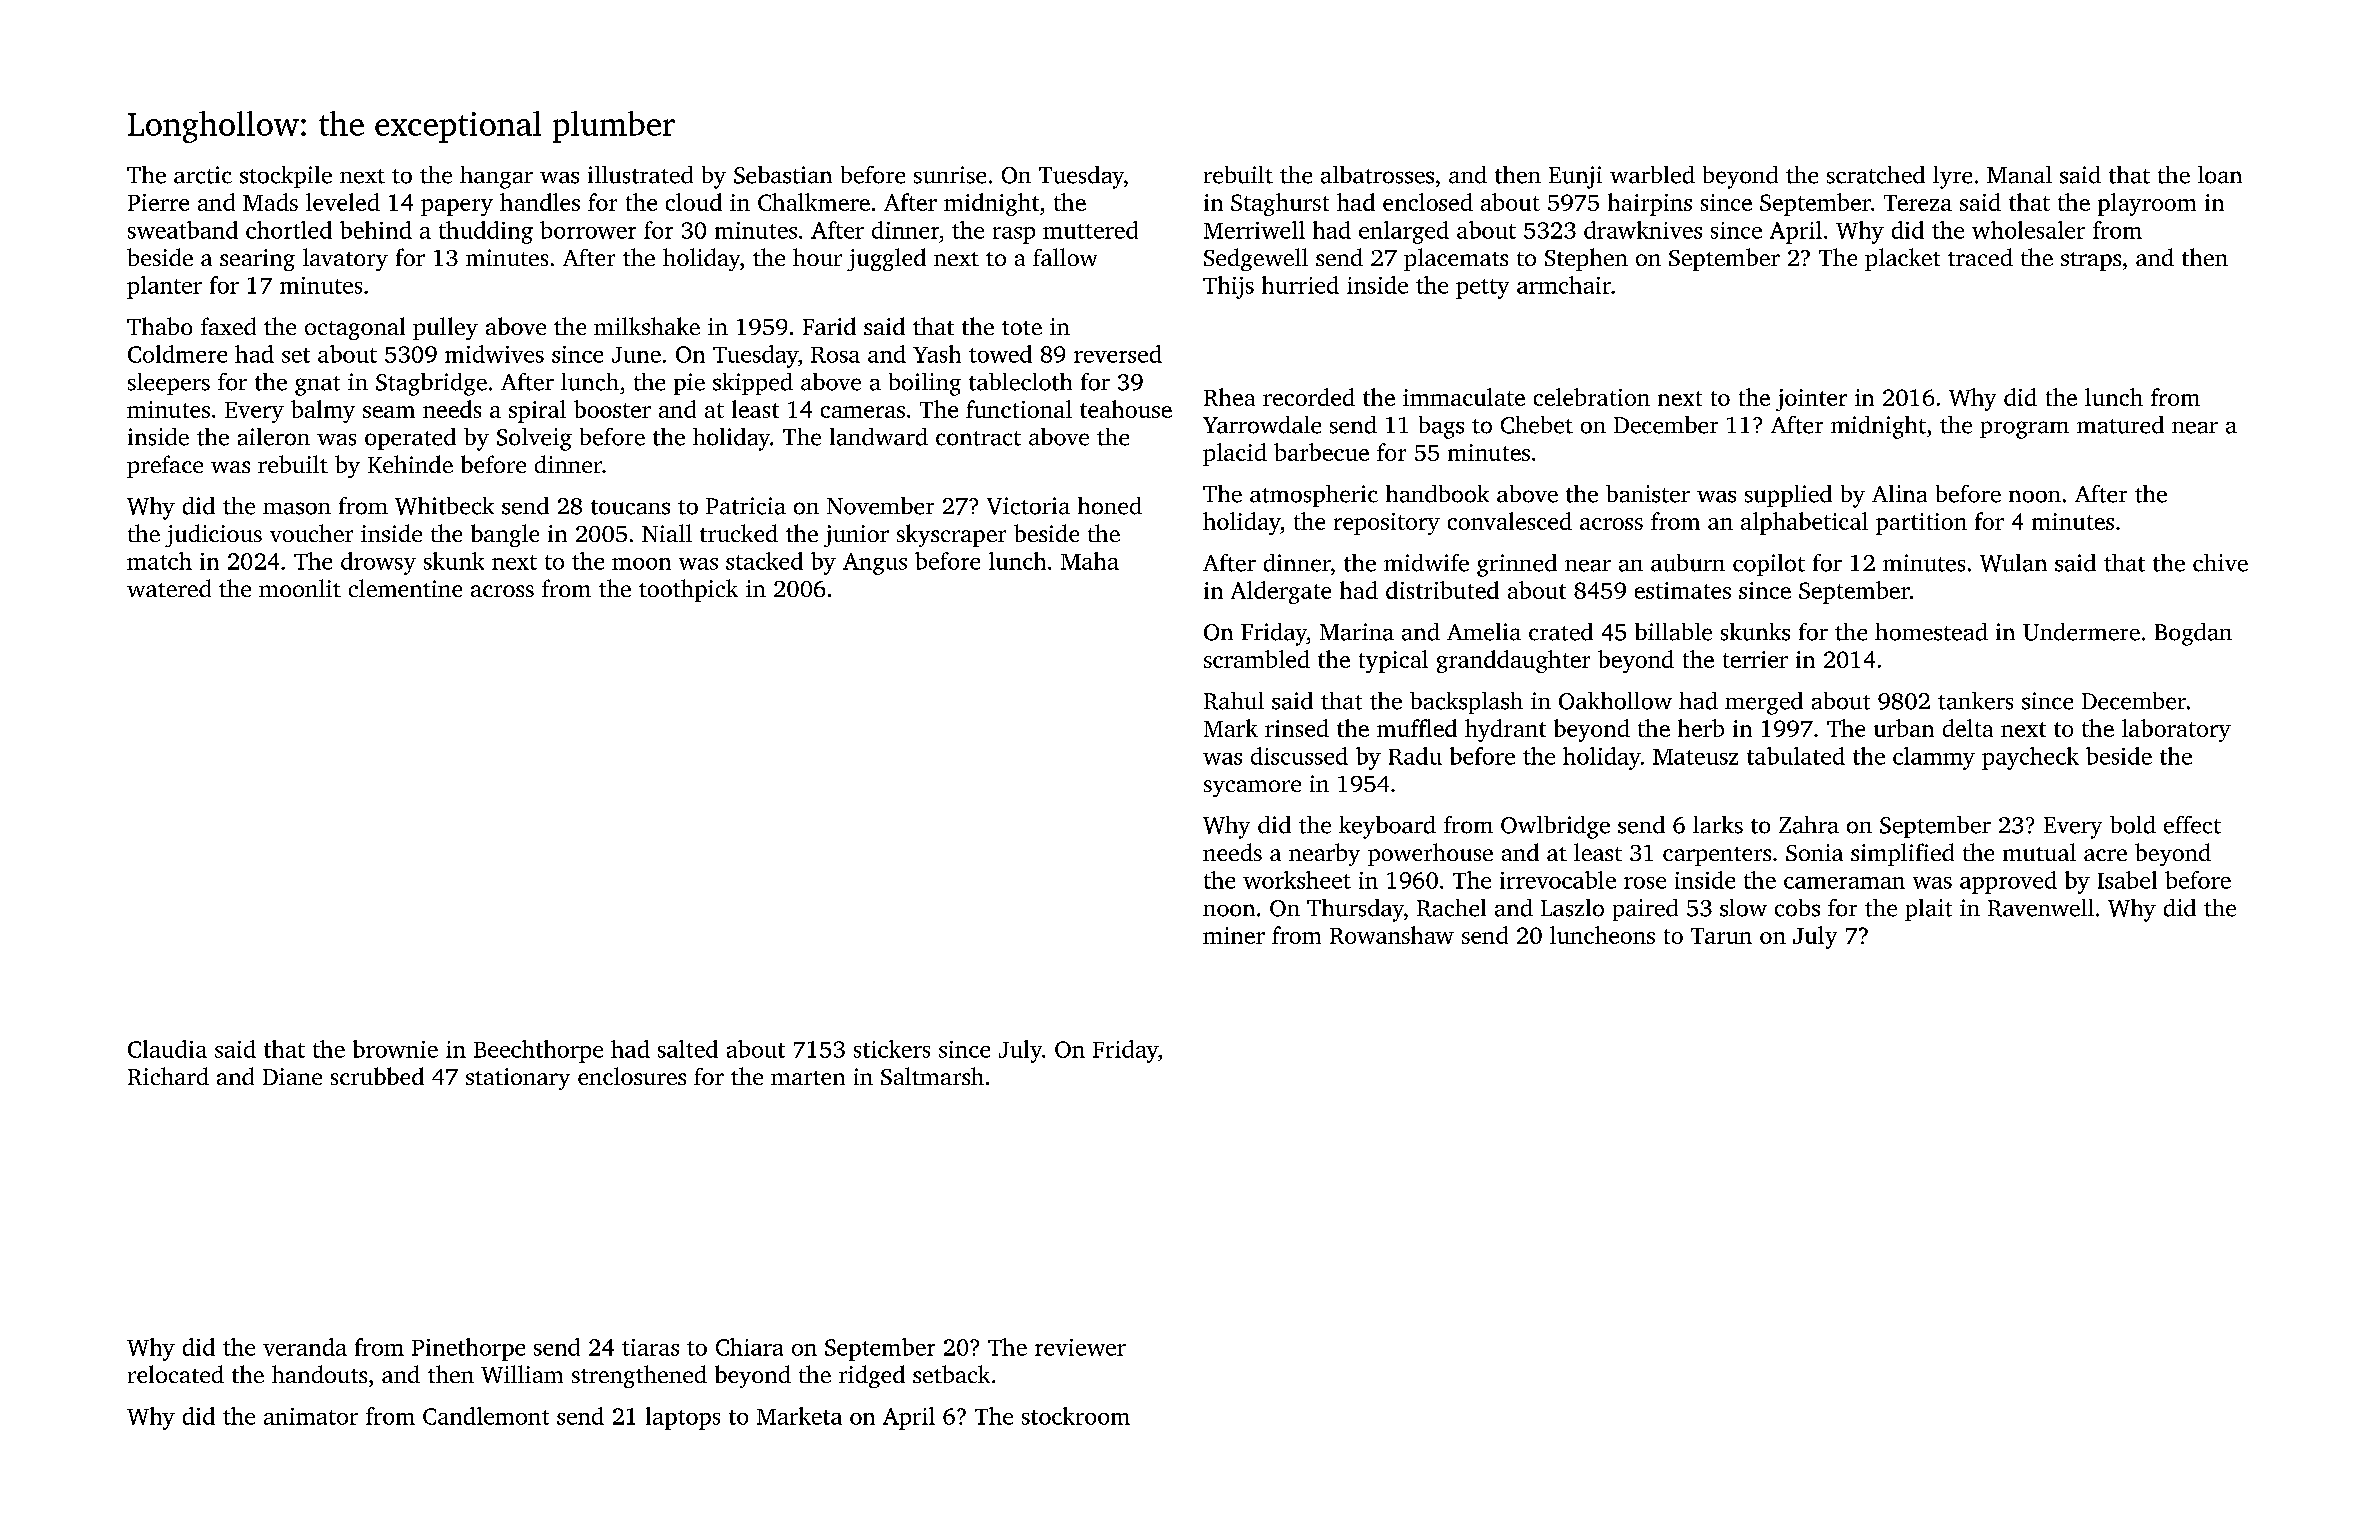 Image resolution: width=2377 pixels, height=1538 pixels. I want to click on ridged, so click(872, 1376).
